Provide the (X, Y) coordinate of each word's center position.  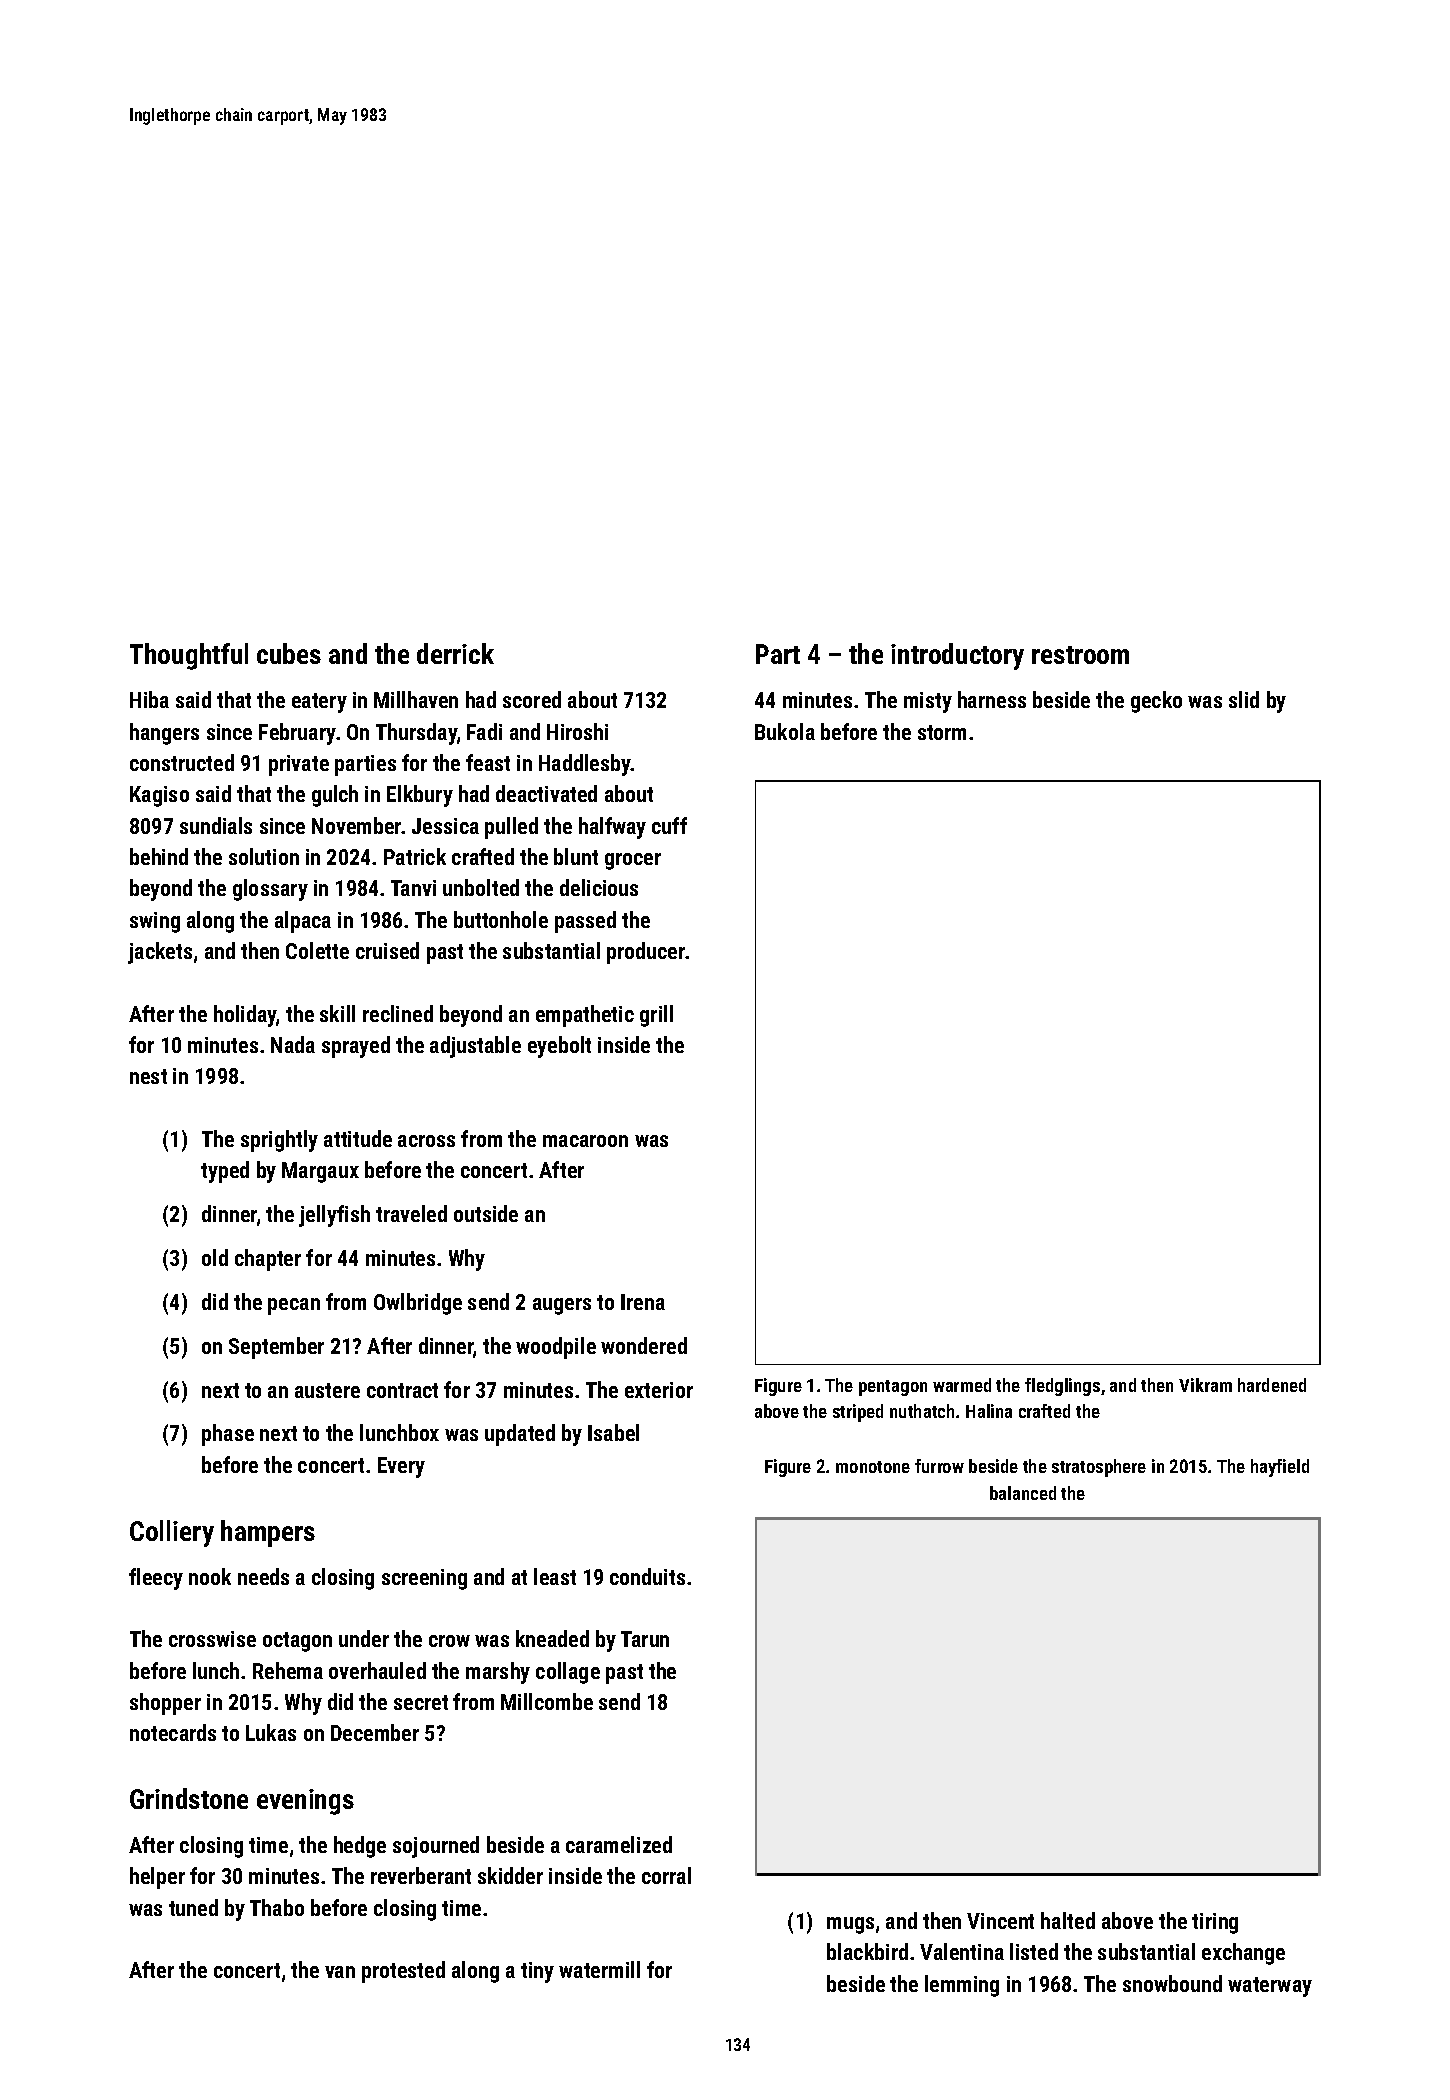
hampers (268, 1533)
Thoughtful (189, 656)
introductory (957, 656)
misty (928, 702)
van (340, 1972)
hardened (1272, 1385)
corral (666, 1875)
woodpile (556, 1348)
